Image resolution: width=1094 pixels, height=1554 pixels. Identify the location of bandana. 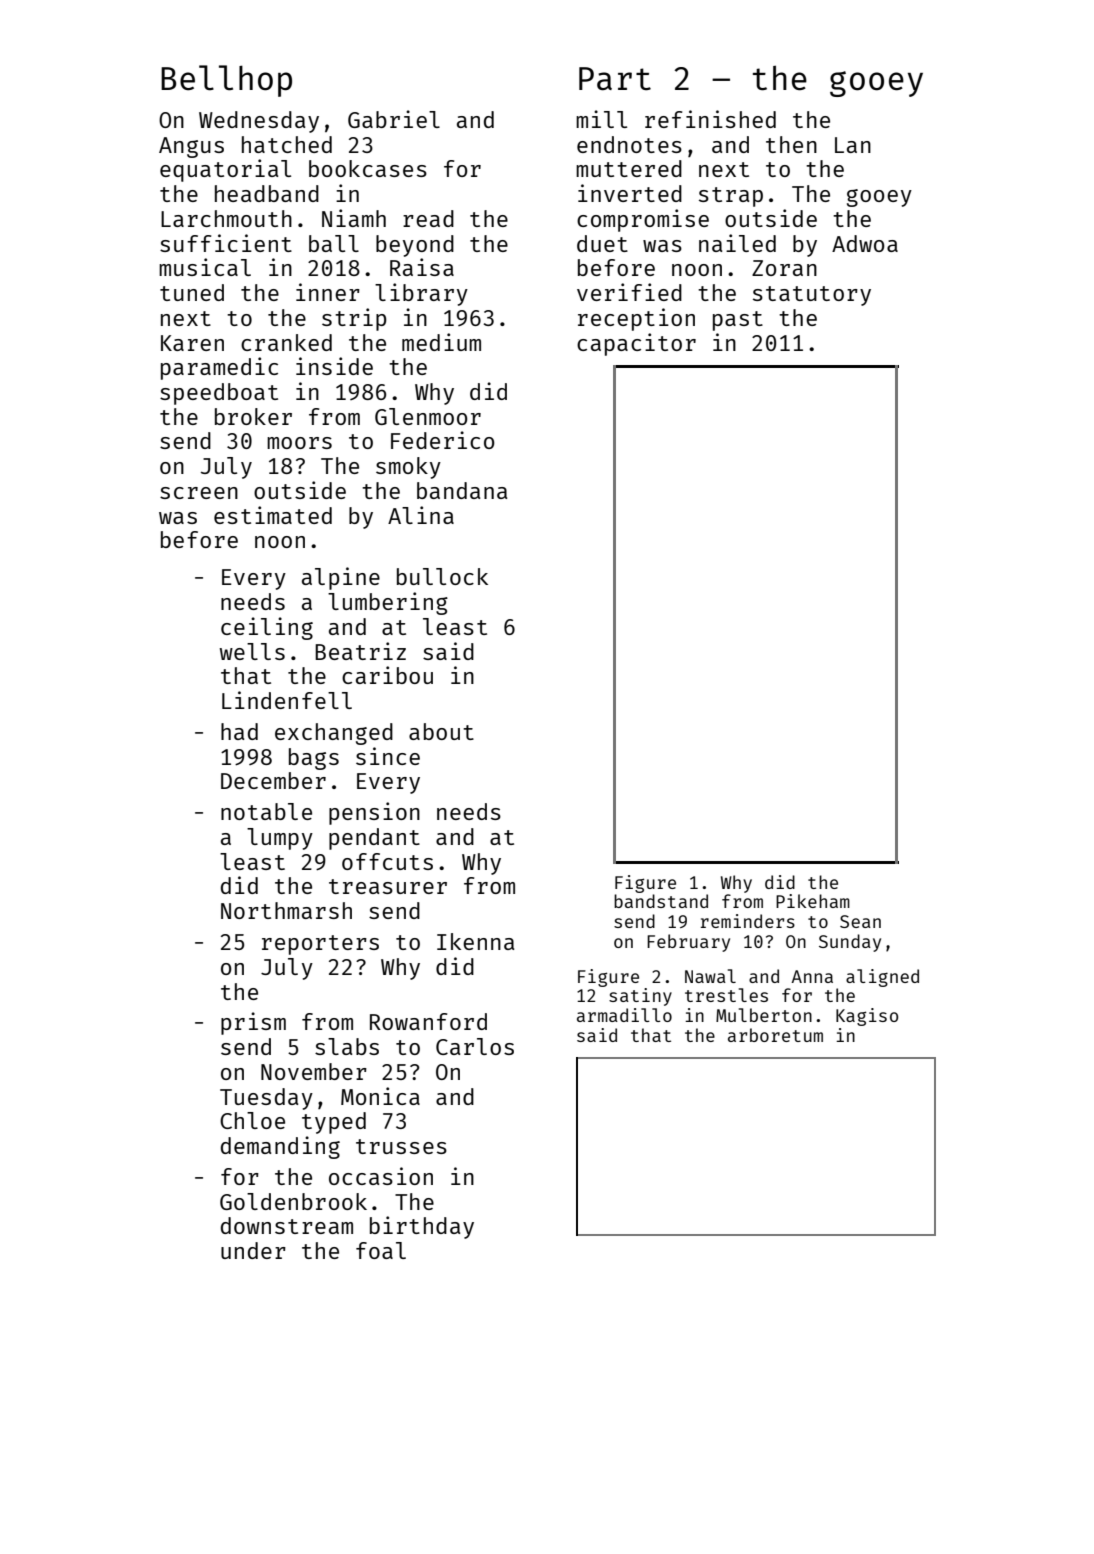
(462, 490).
